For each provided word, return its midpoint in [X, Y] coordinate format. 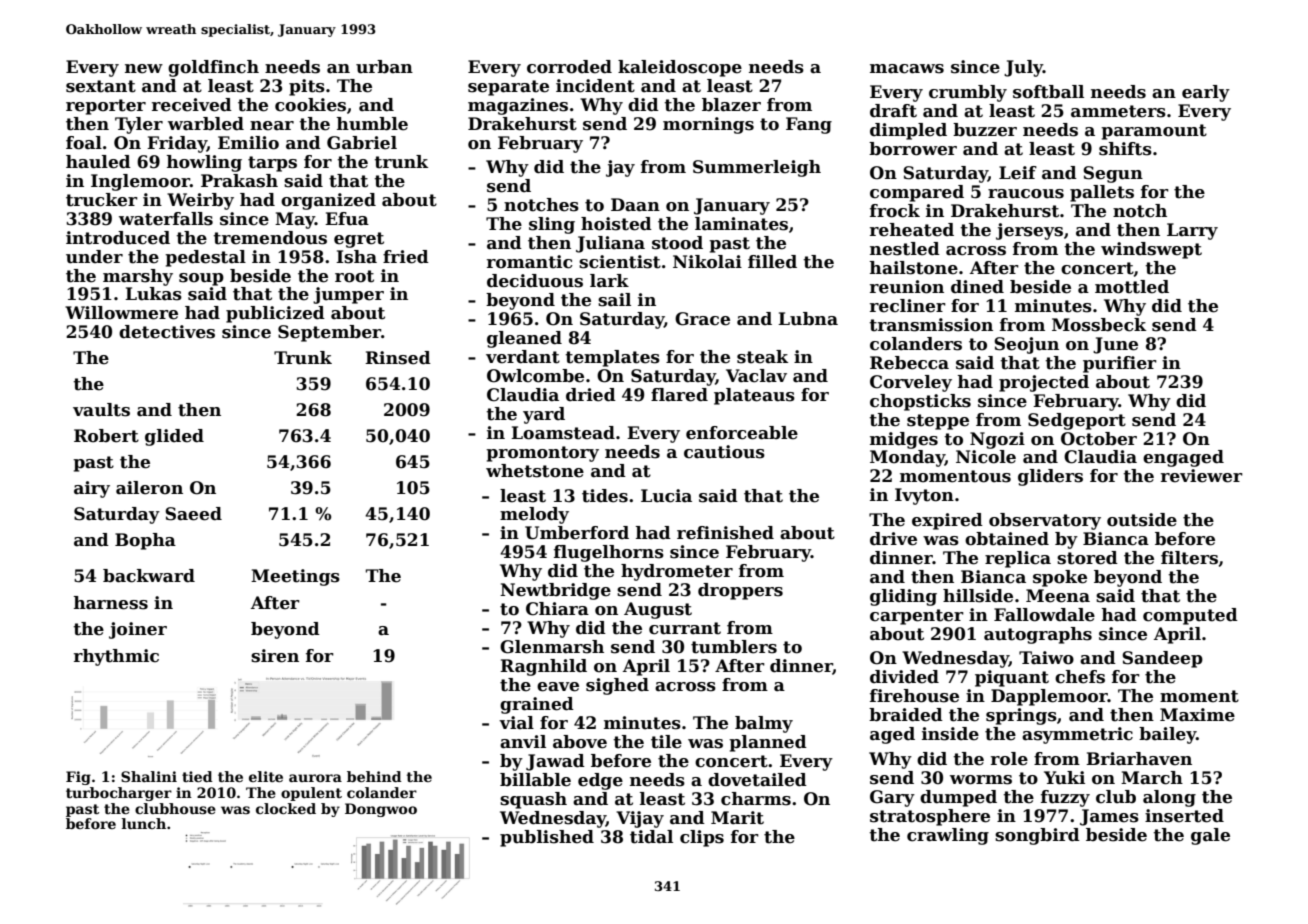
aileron [149, 488]
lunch [144, 823]
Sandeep [1162, 659]
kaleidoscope [680, 68]
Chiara [557, 609]
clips [702, 838]
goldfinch [213, 68]
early [1206, 93]
